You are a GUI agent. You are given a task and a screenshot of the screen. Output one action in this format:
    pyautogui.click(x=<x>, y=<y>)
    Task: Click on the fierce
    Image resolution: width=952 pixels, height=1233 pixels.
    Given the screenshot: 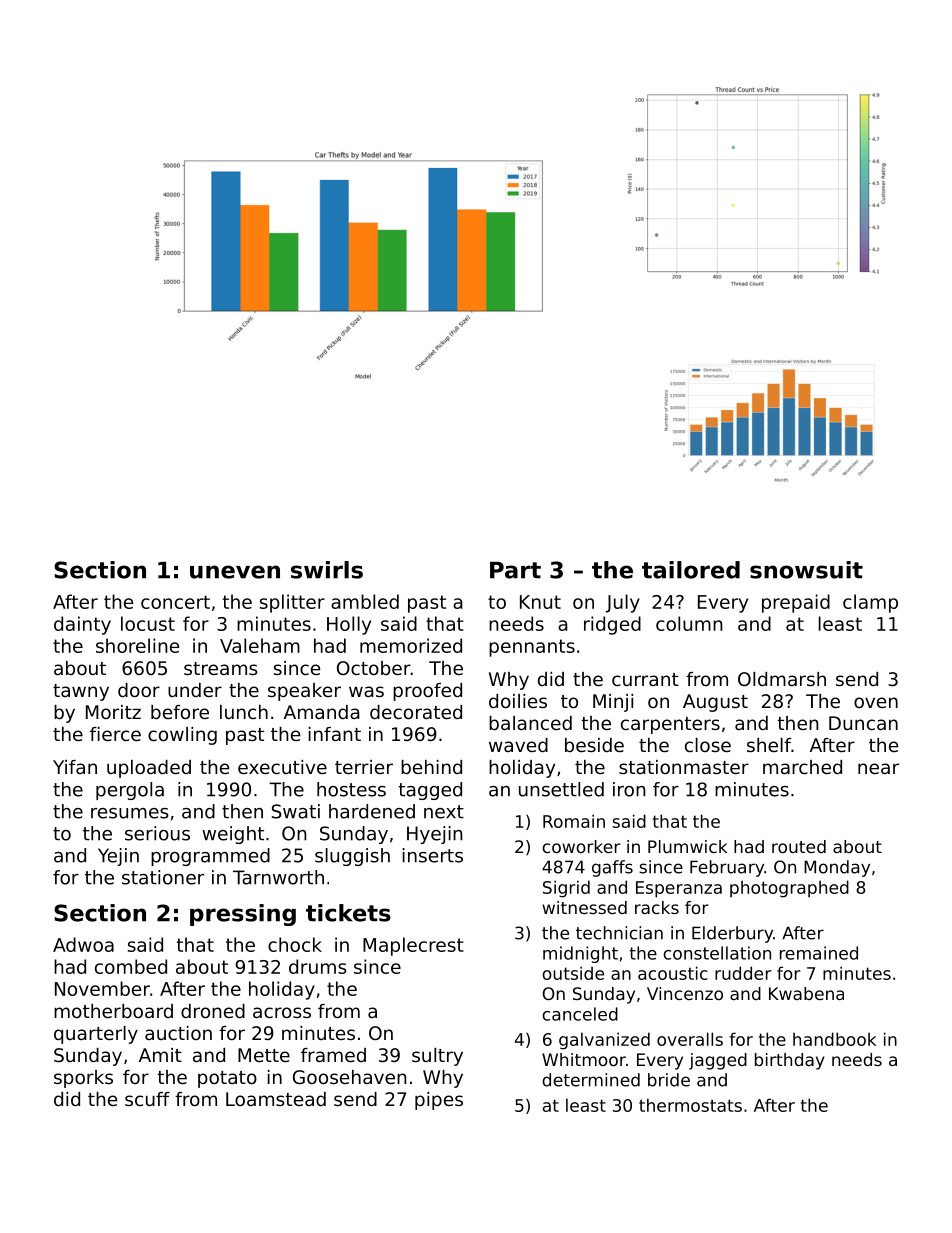 What is the action you would take?
    pyautogui.click(x=115, y=734)
